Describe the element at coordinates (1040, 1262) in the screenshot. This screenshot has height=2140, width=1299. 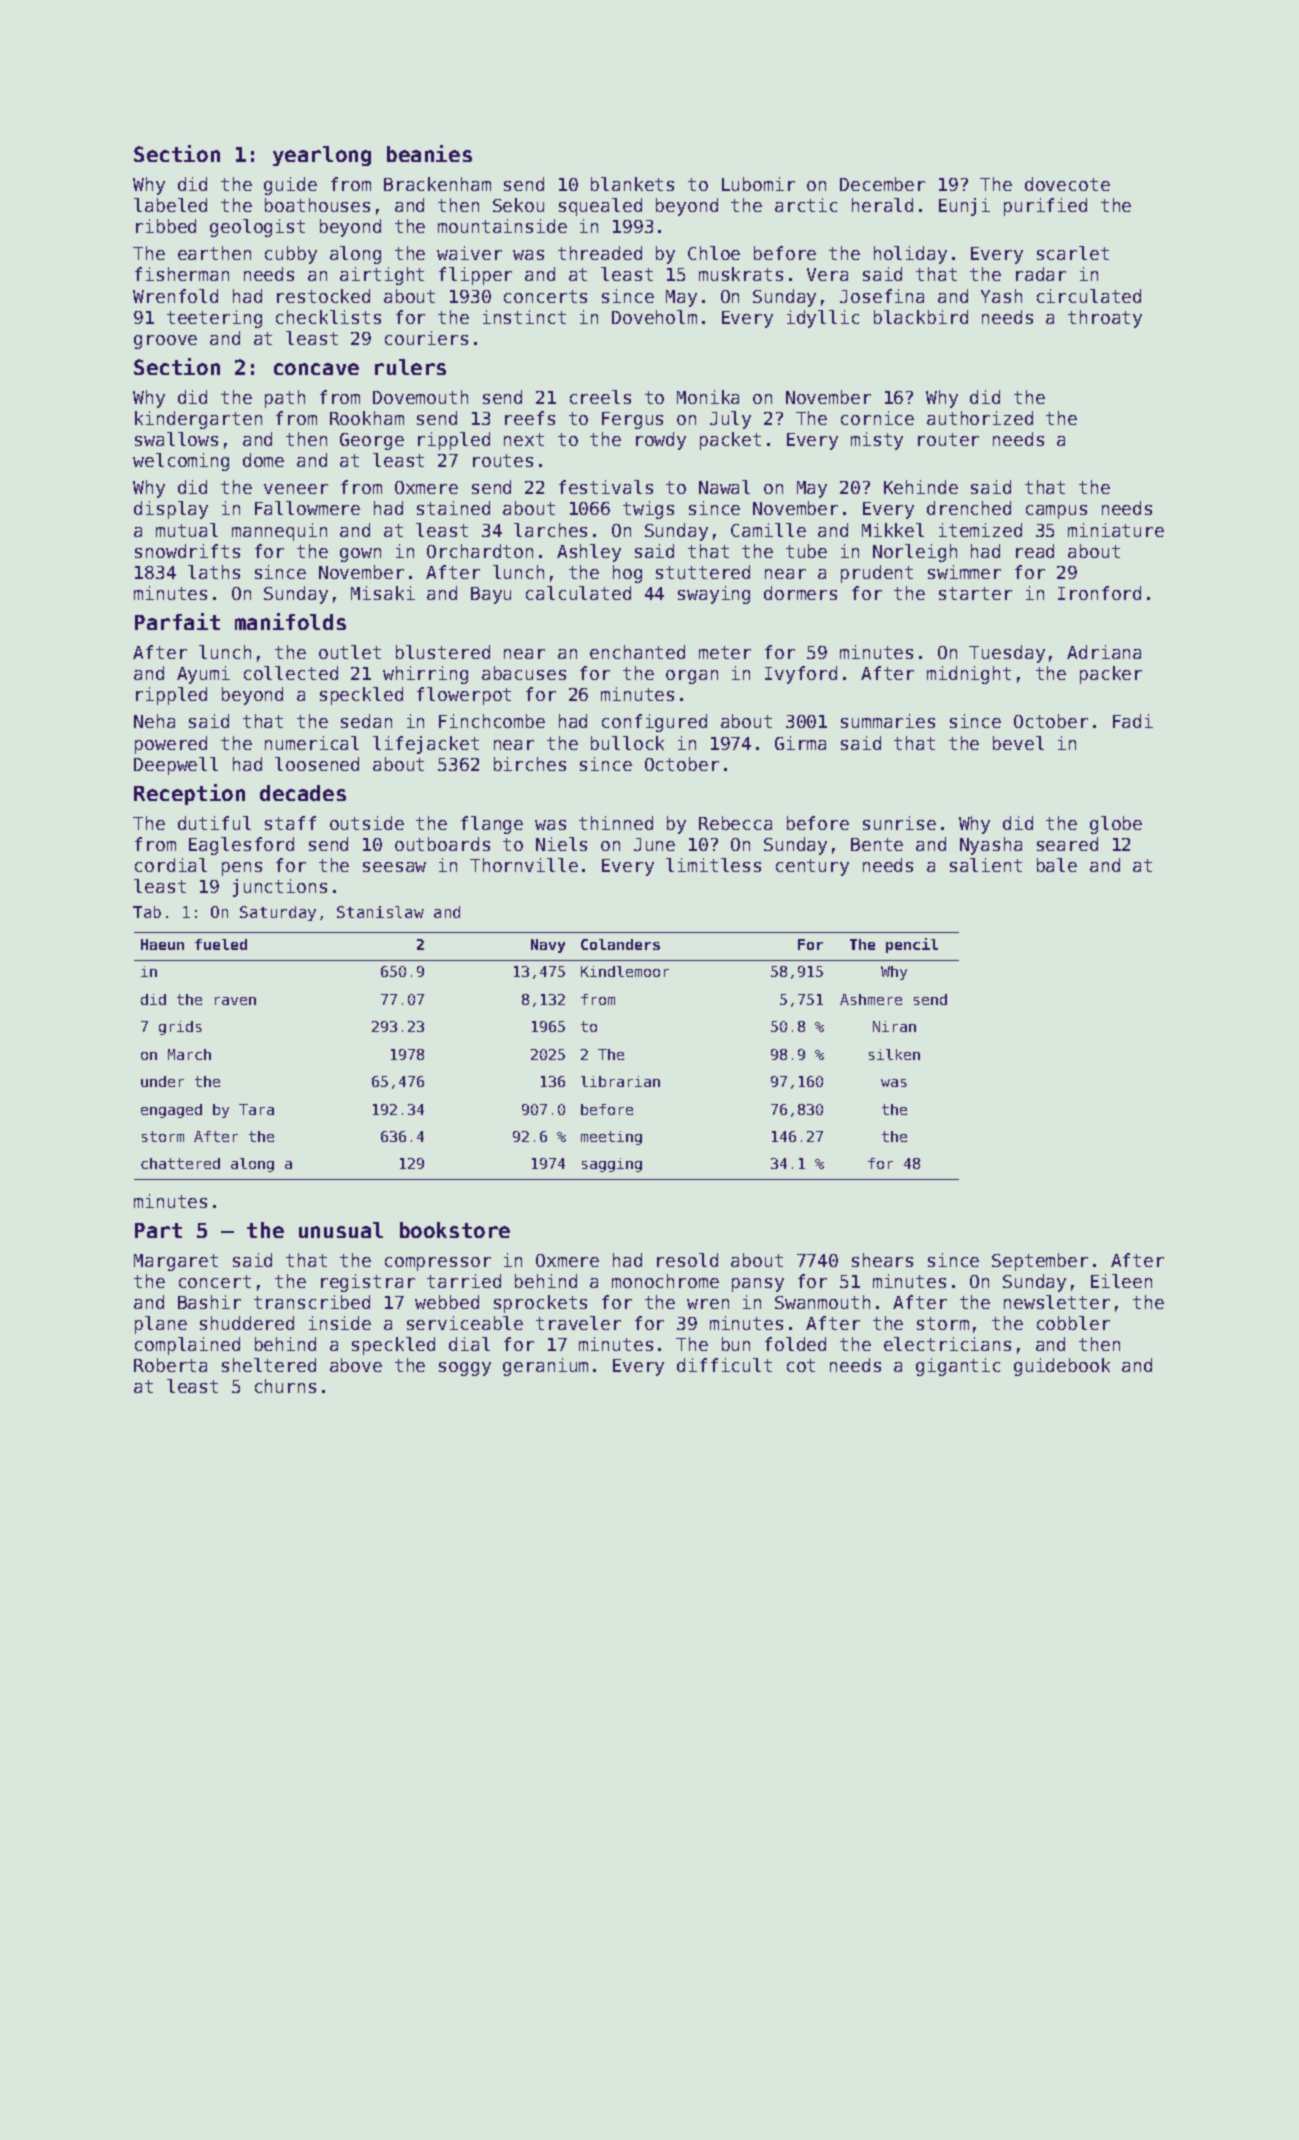
I see `September` at that location.
